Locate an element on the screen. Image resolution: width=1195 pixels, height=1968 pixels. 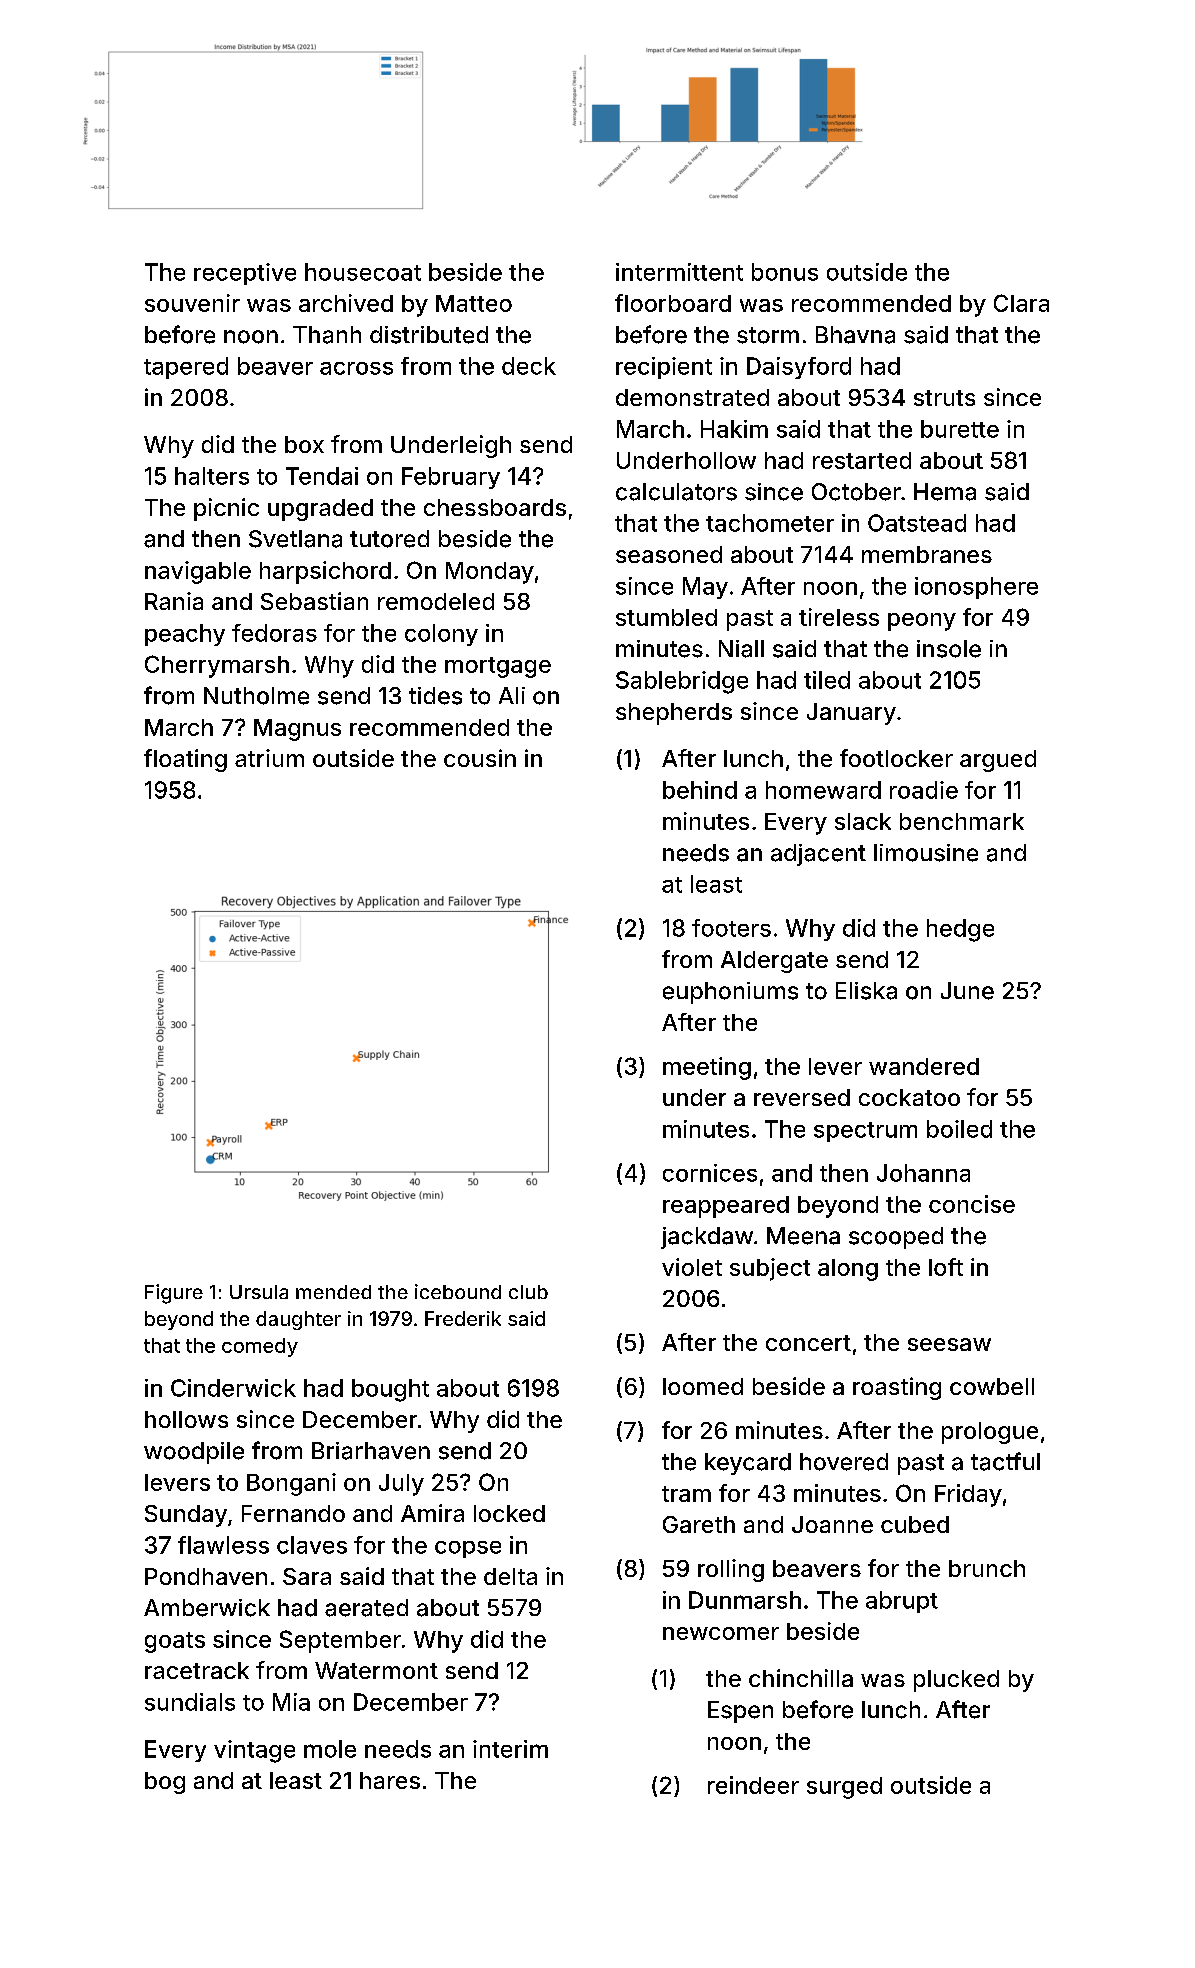
bought is located at coordinates (390, 1390).
